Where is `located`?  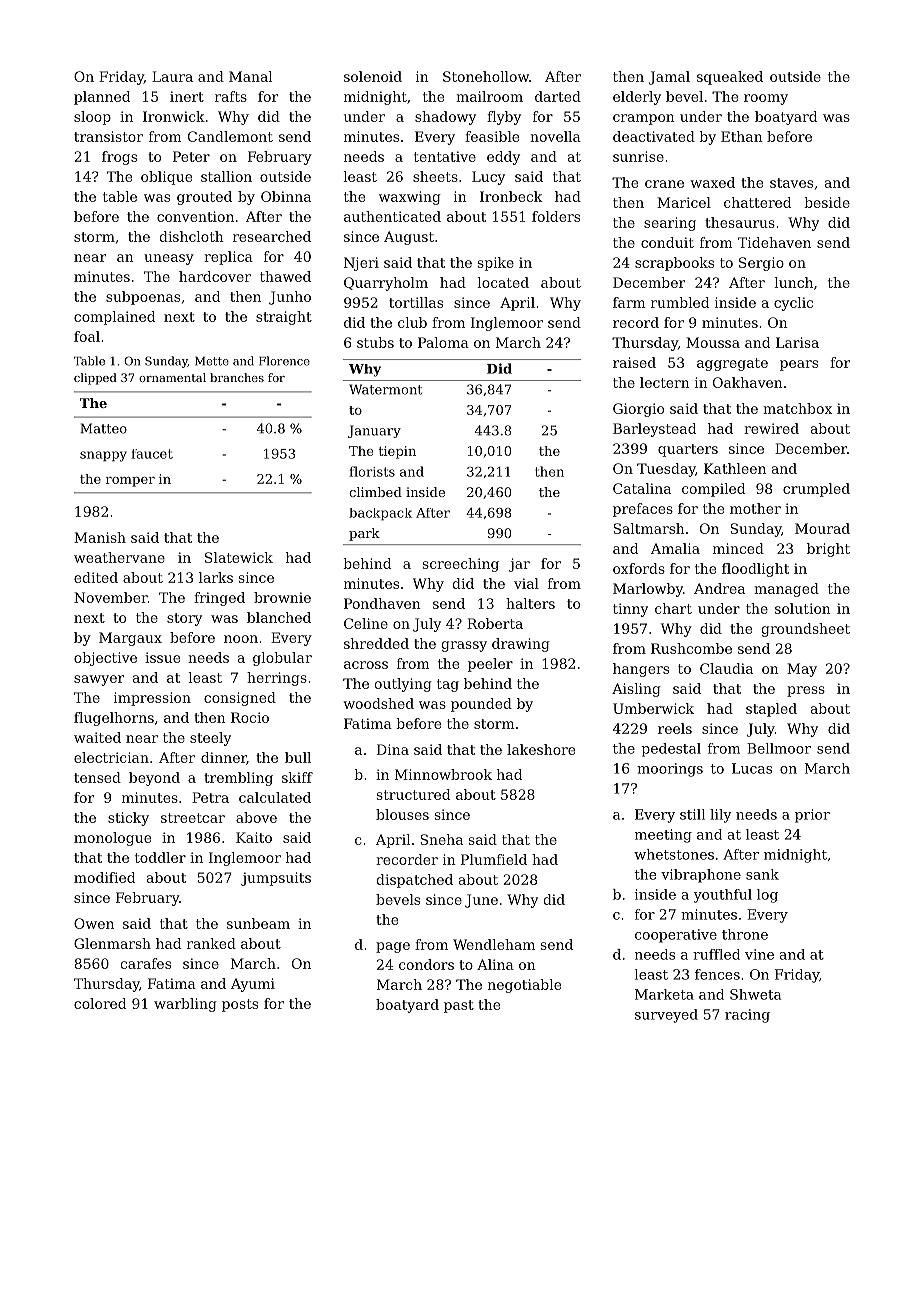 located is located at coordinates (503, 282).
